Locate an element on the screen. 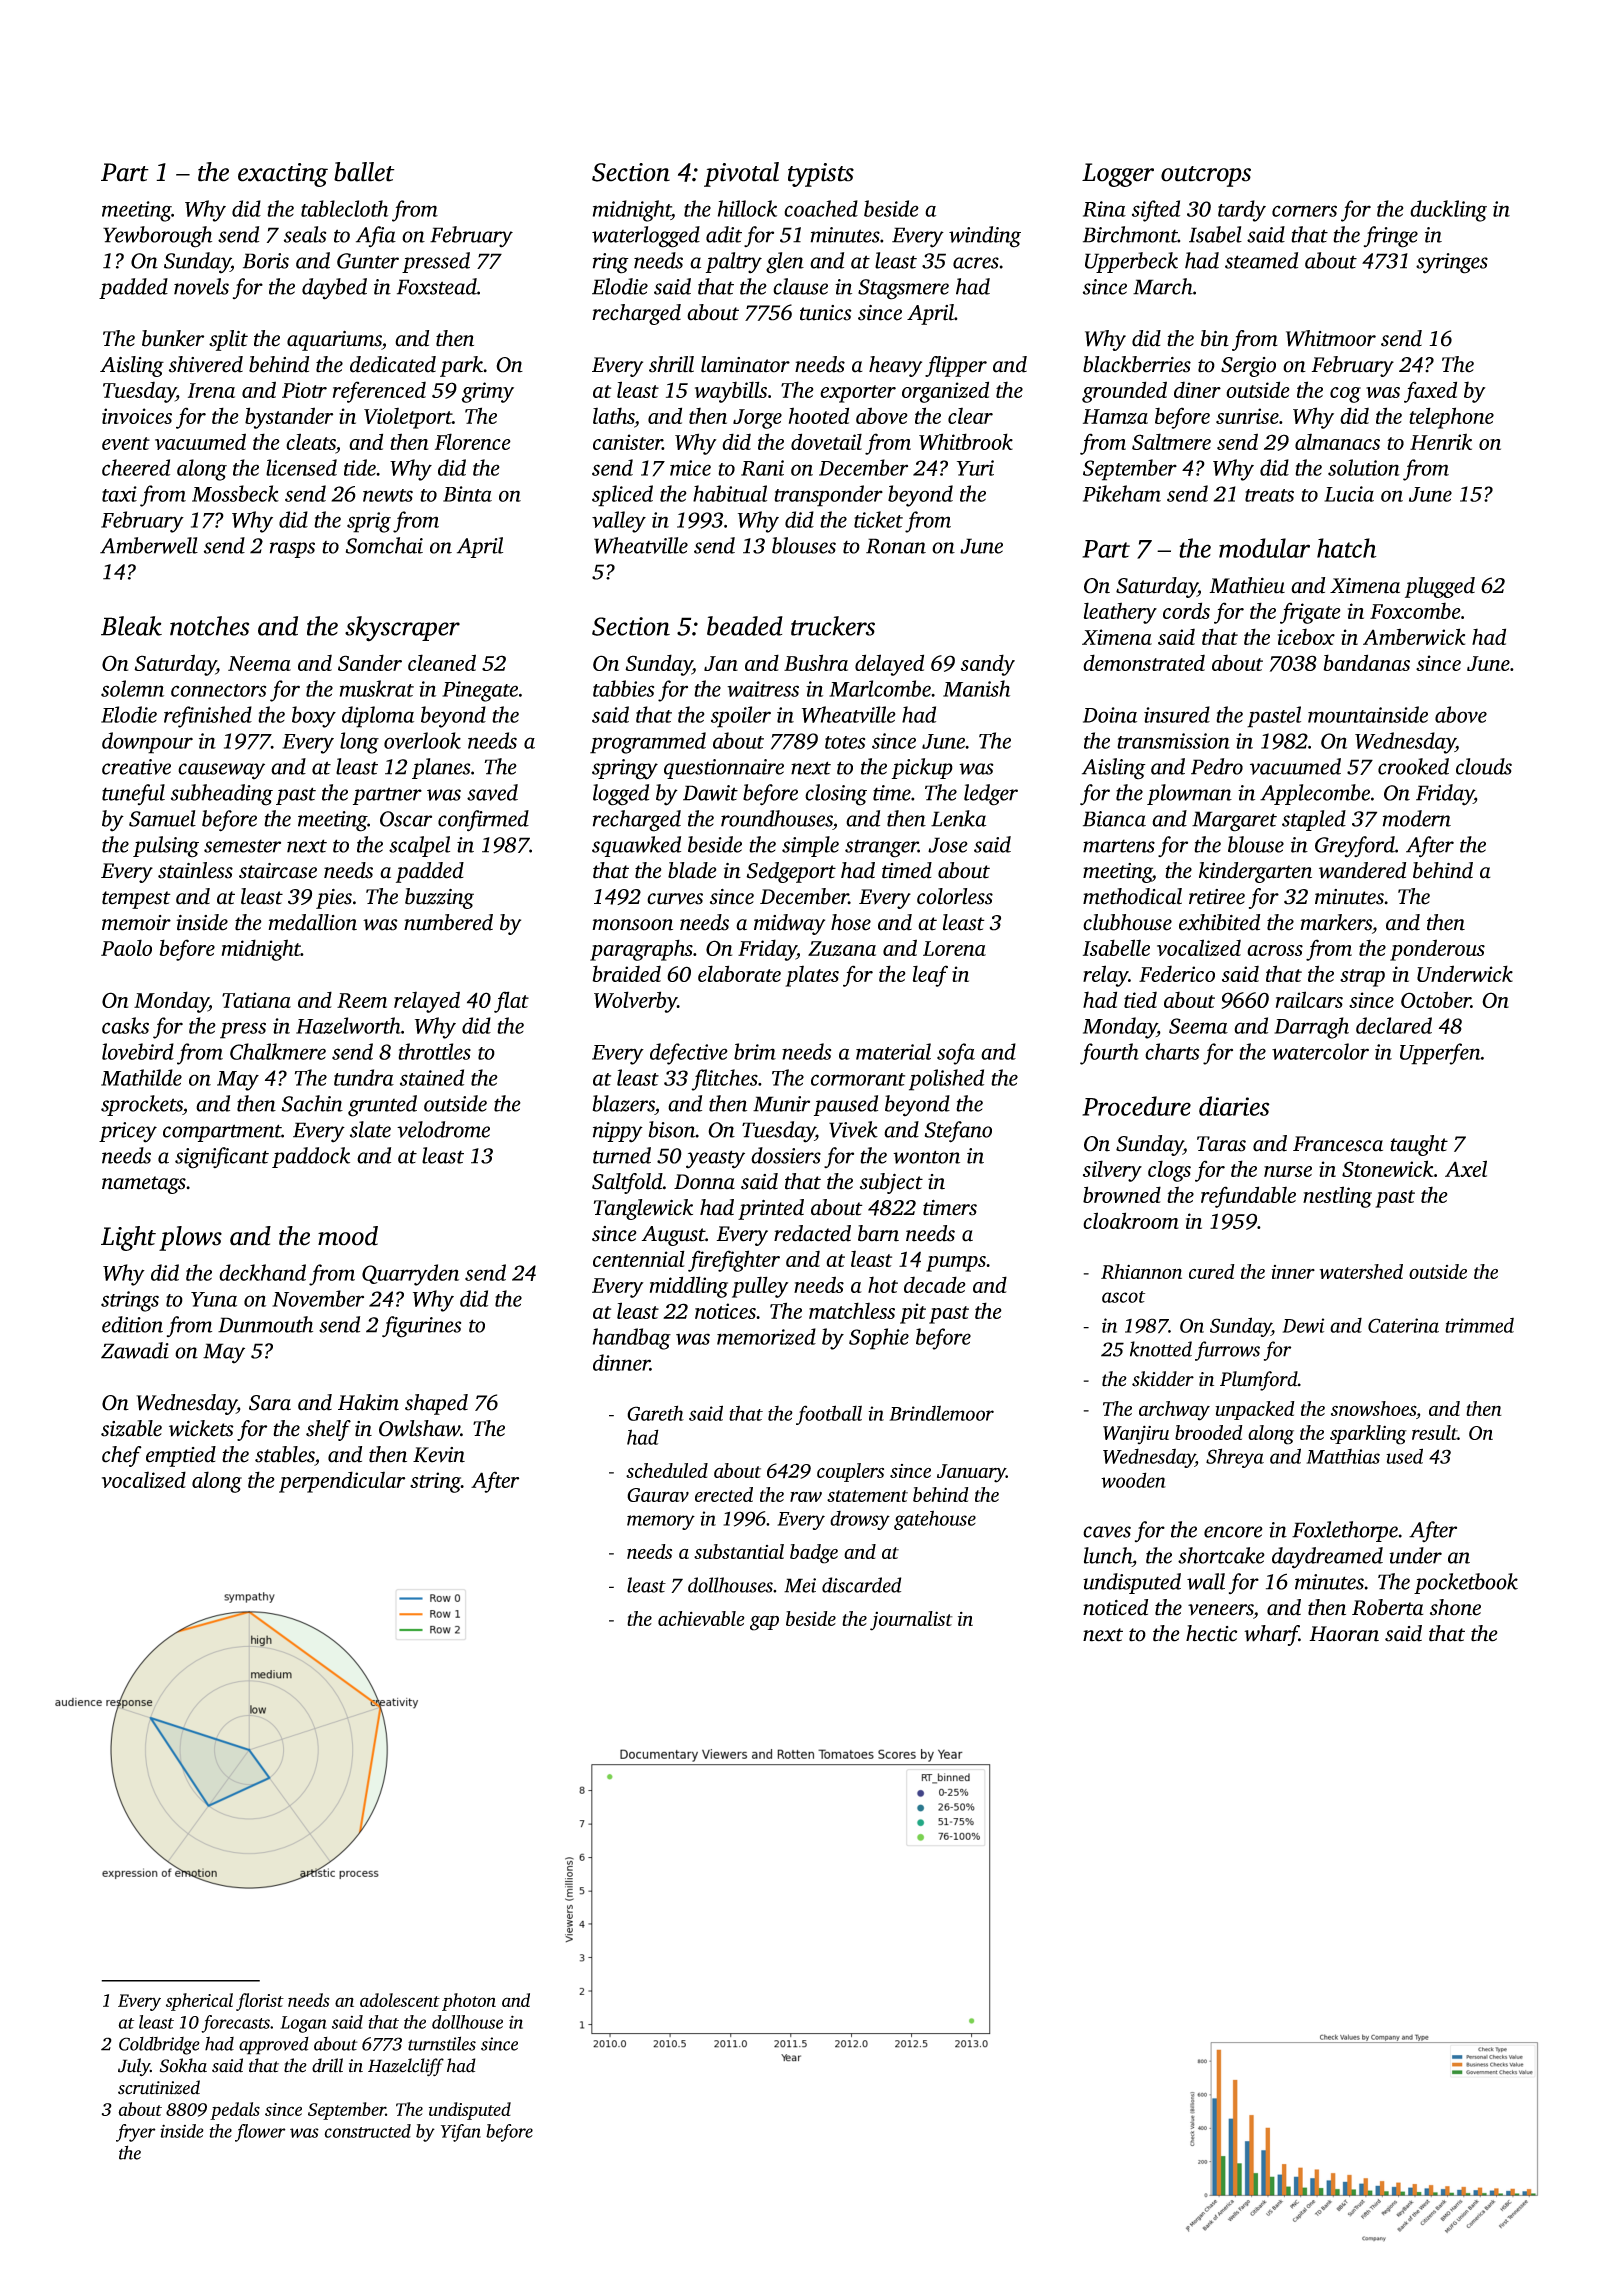 This screenshot has height=2292, width=1620. saved is located at coordinates (492, 792).
